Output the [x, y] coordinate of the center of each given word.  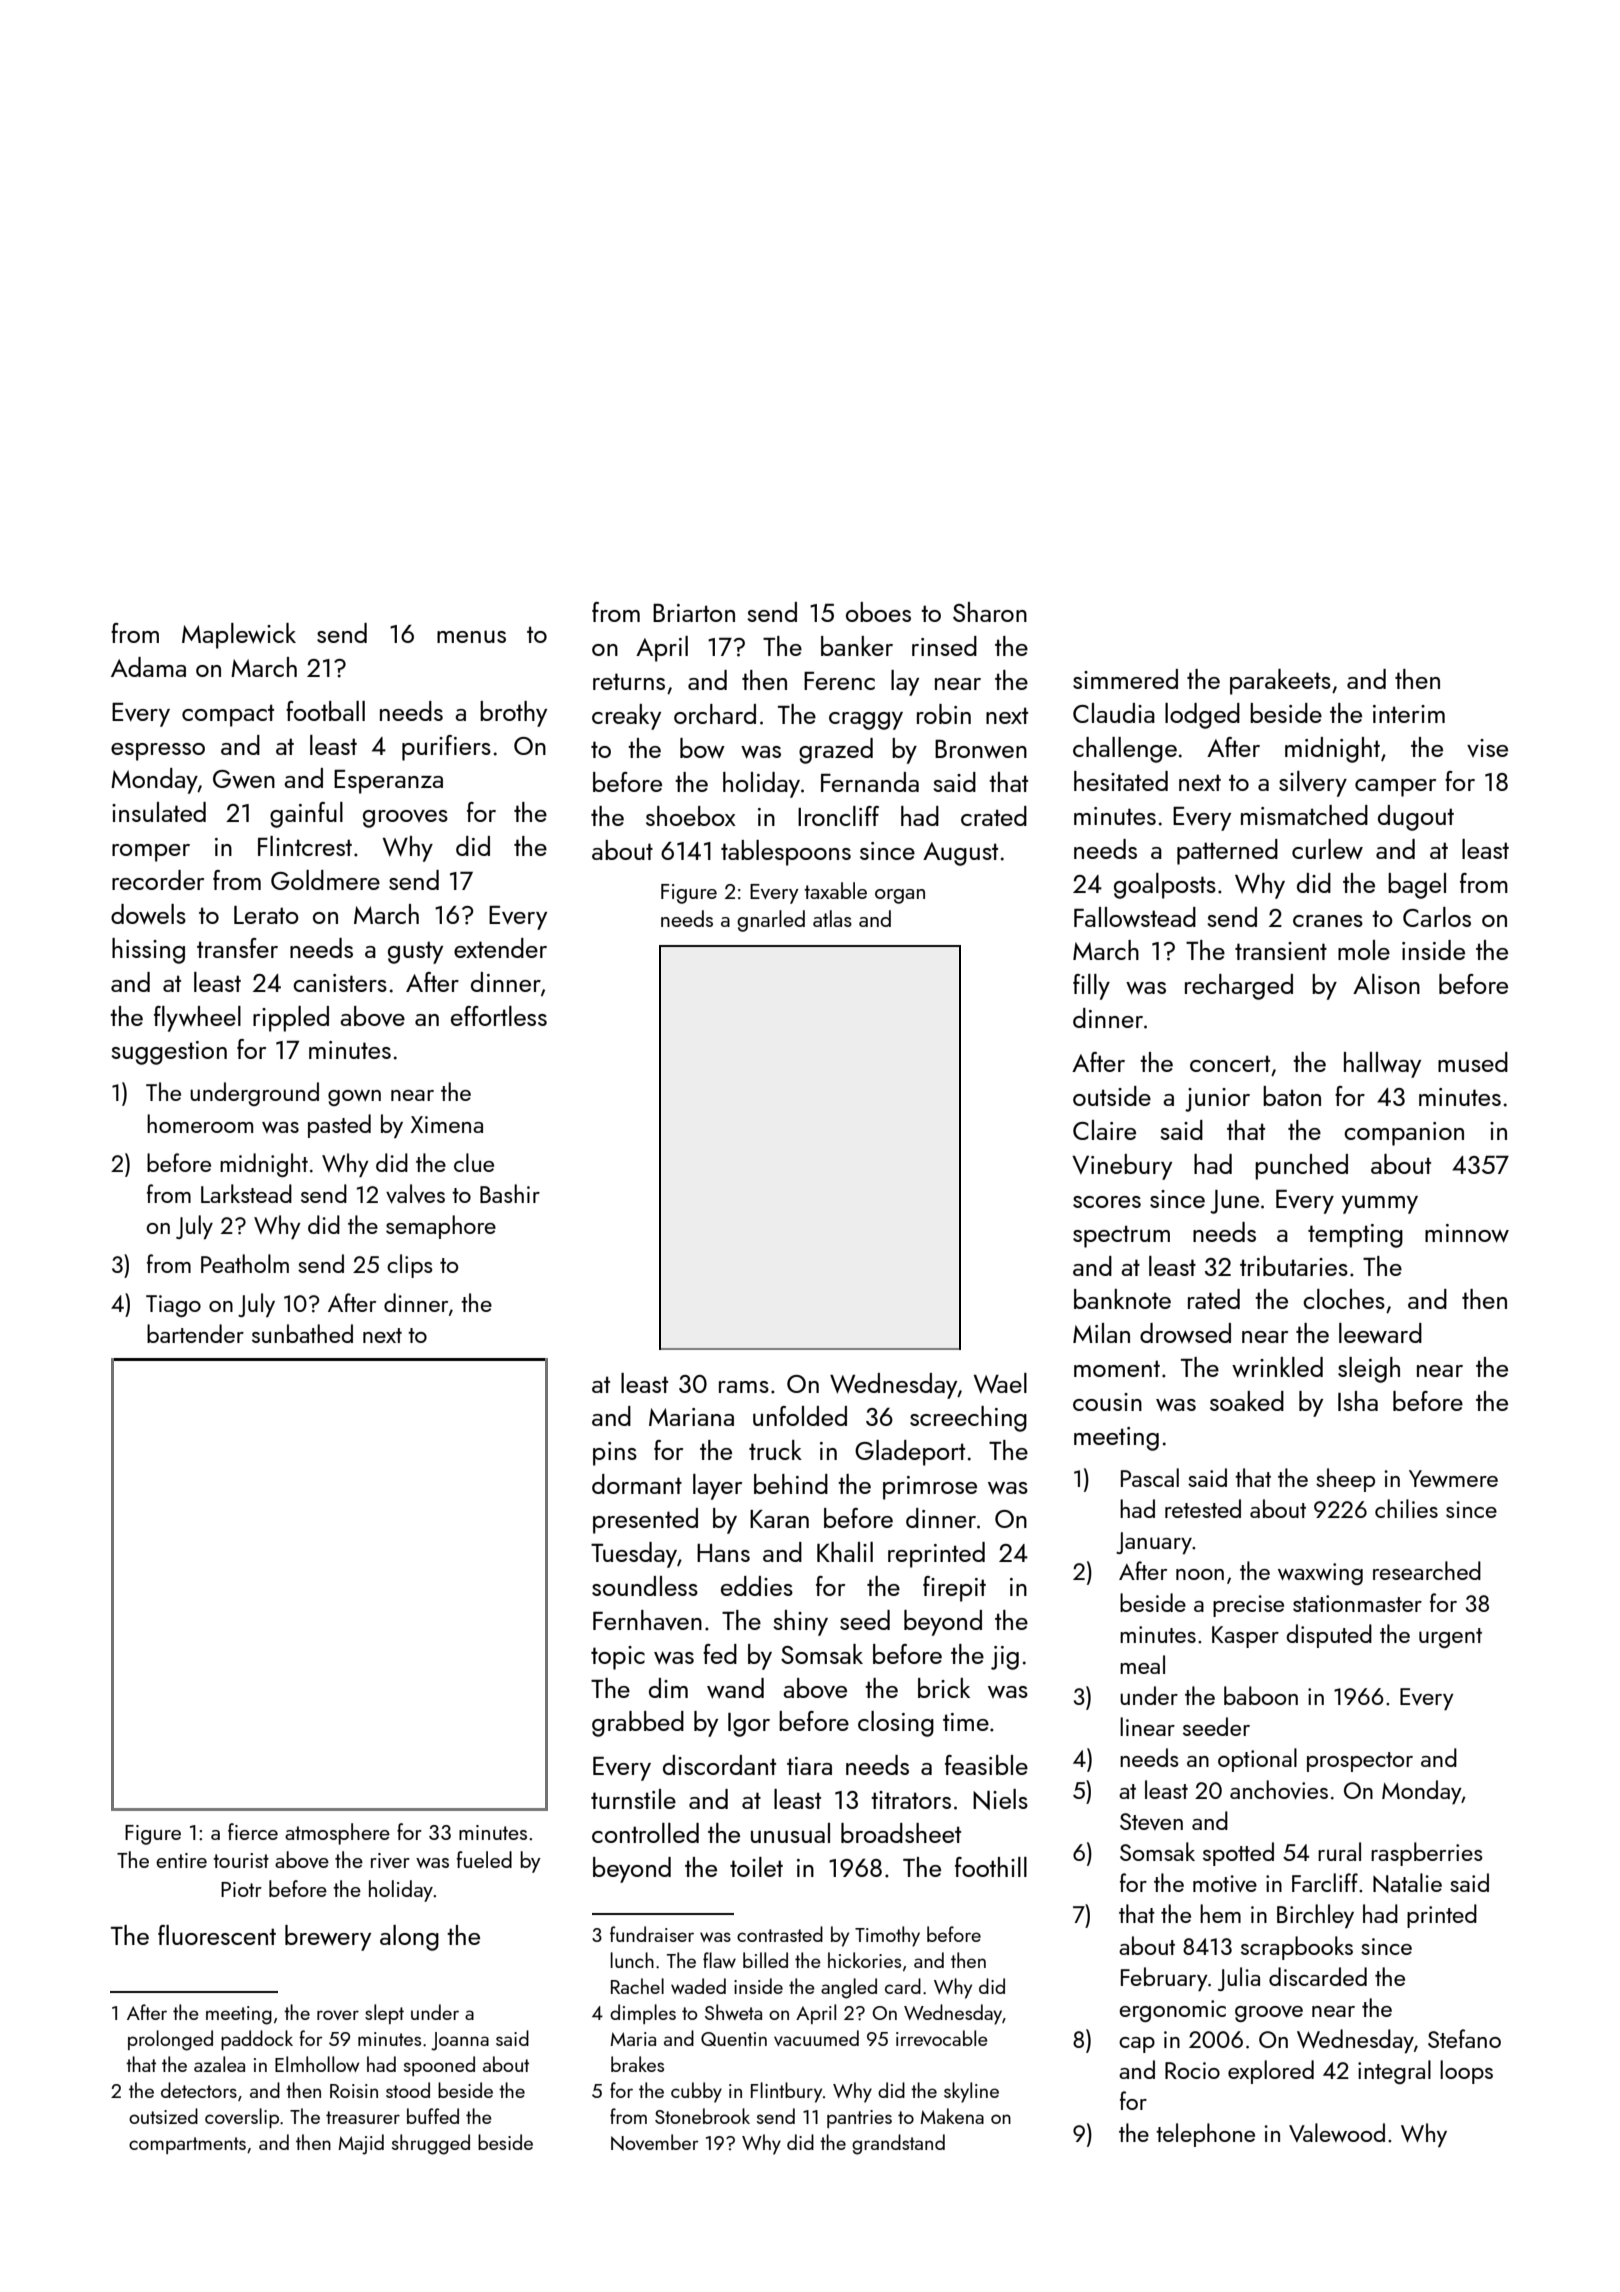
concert [1230, 1063]
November [655, 2142]
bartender [195, 1333]
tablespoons [786, 853]
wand [735, 1688]
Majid [361, 2144]
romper [151, 853]
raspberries [1427, 1854]
